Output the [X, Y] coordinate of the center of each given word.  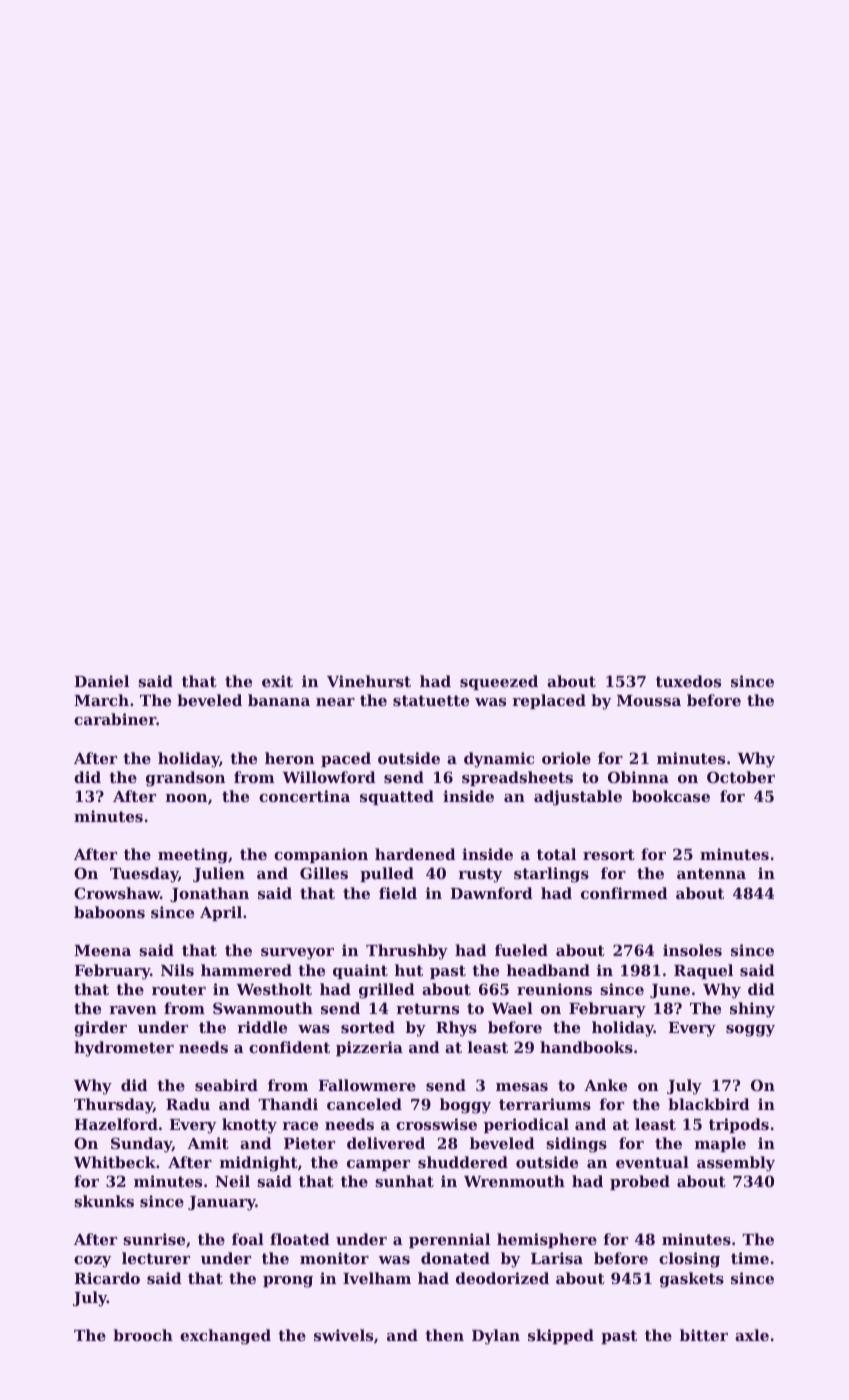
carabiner [115, 719]
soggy [750, 1031]
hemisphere [547, 1240]
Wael [512, 1008]
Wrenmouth [514, 1181]
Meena [102, 950]
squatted [397, 797]
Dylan [496, 1337]
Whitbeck [115, 1162]
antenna [711, 873]
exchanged [225, 1337]
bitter [704, 1335]
